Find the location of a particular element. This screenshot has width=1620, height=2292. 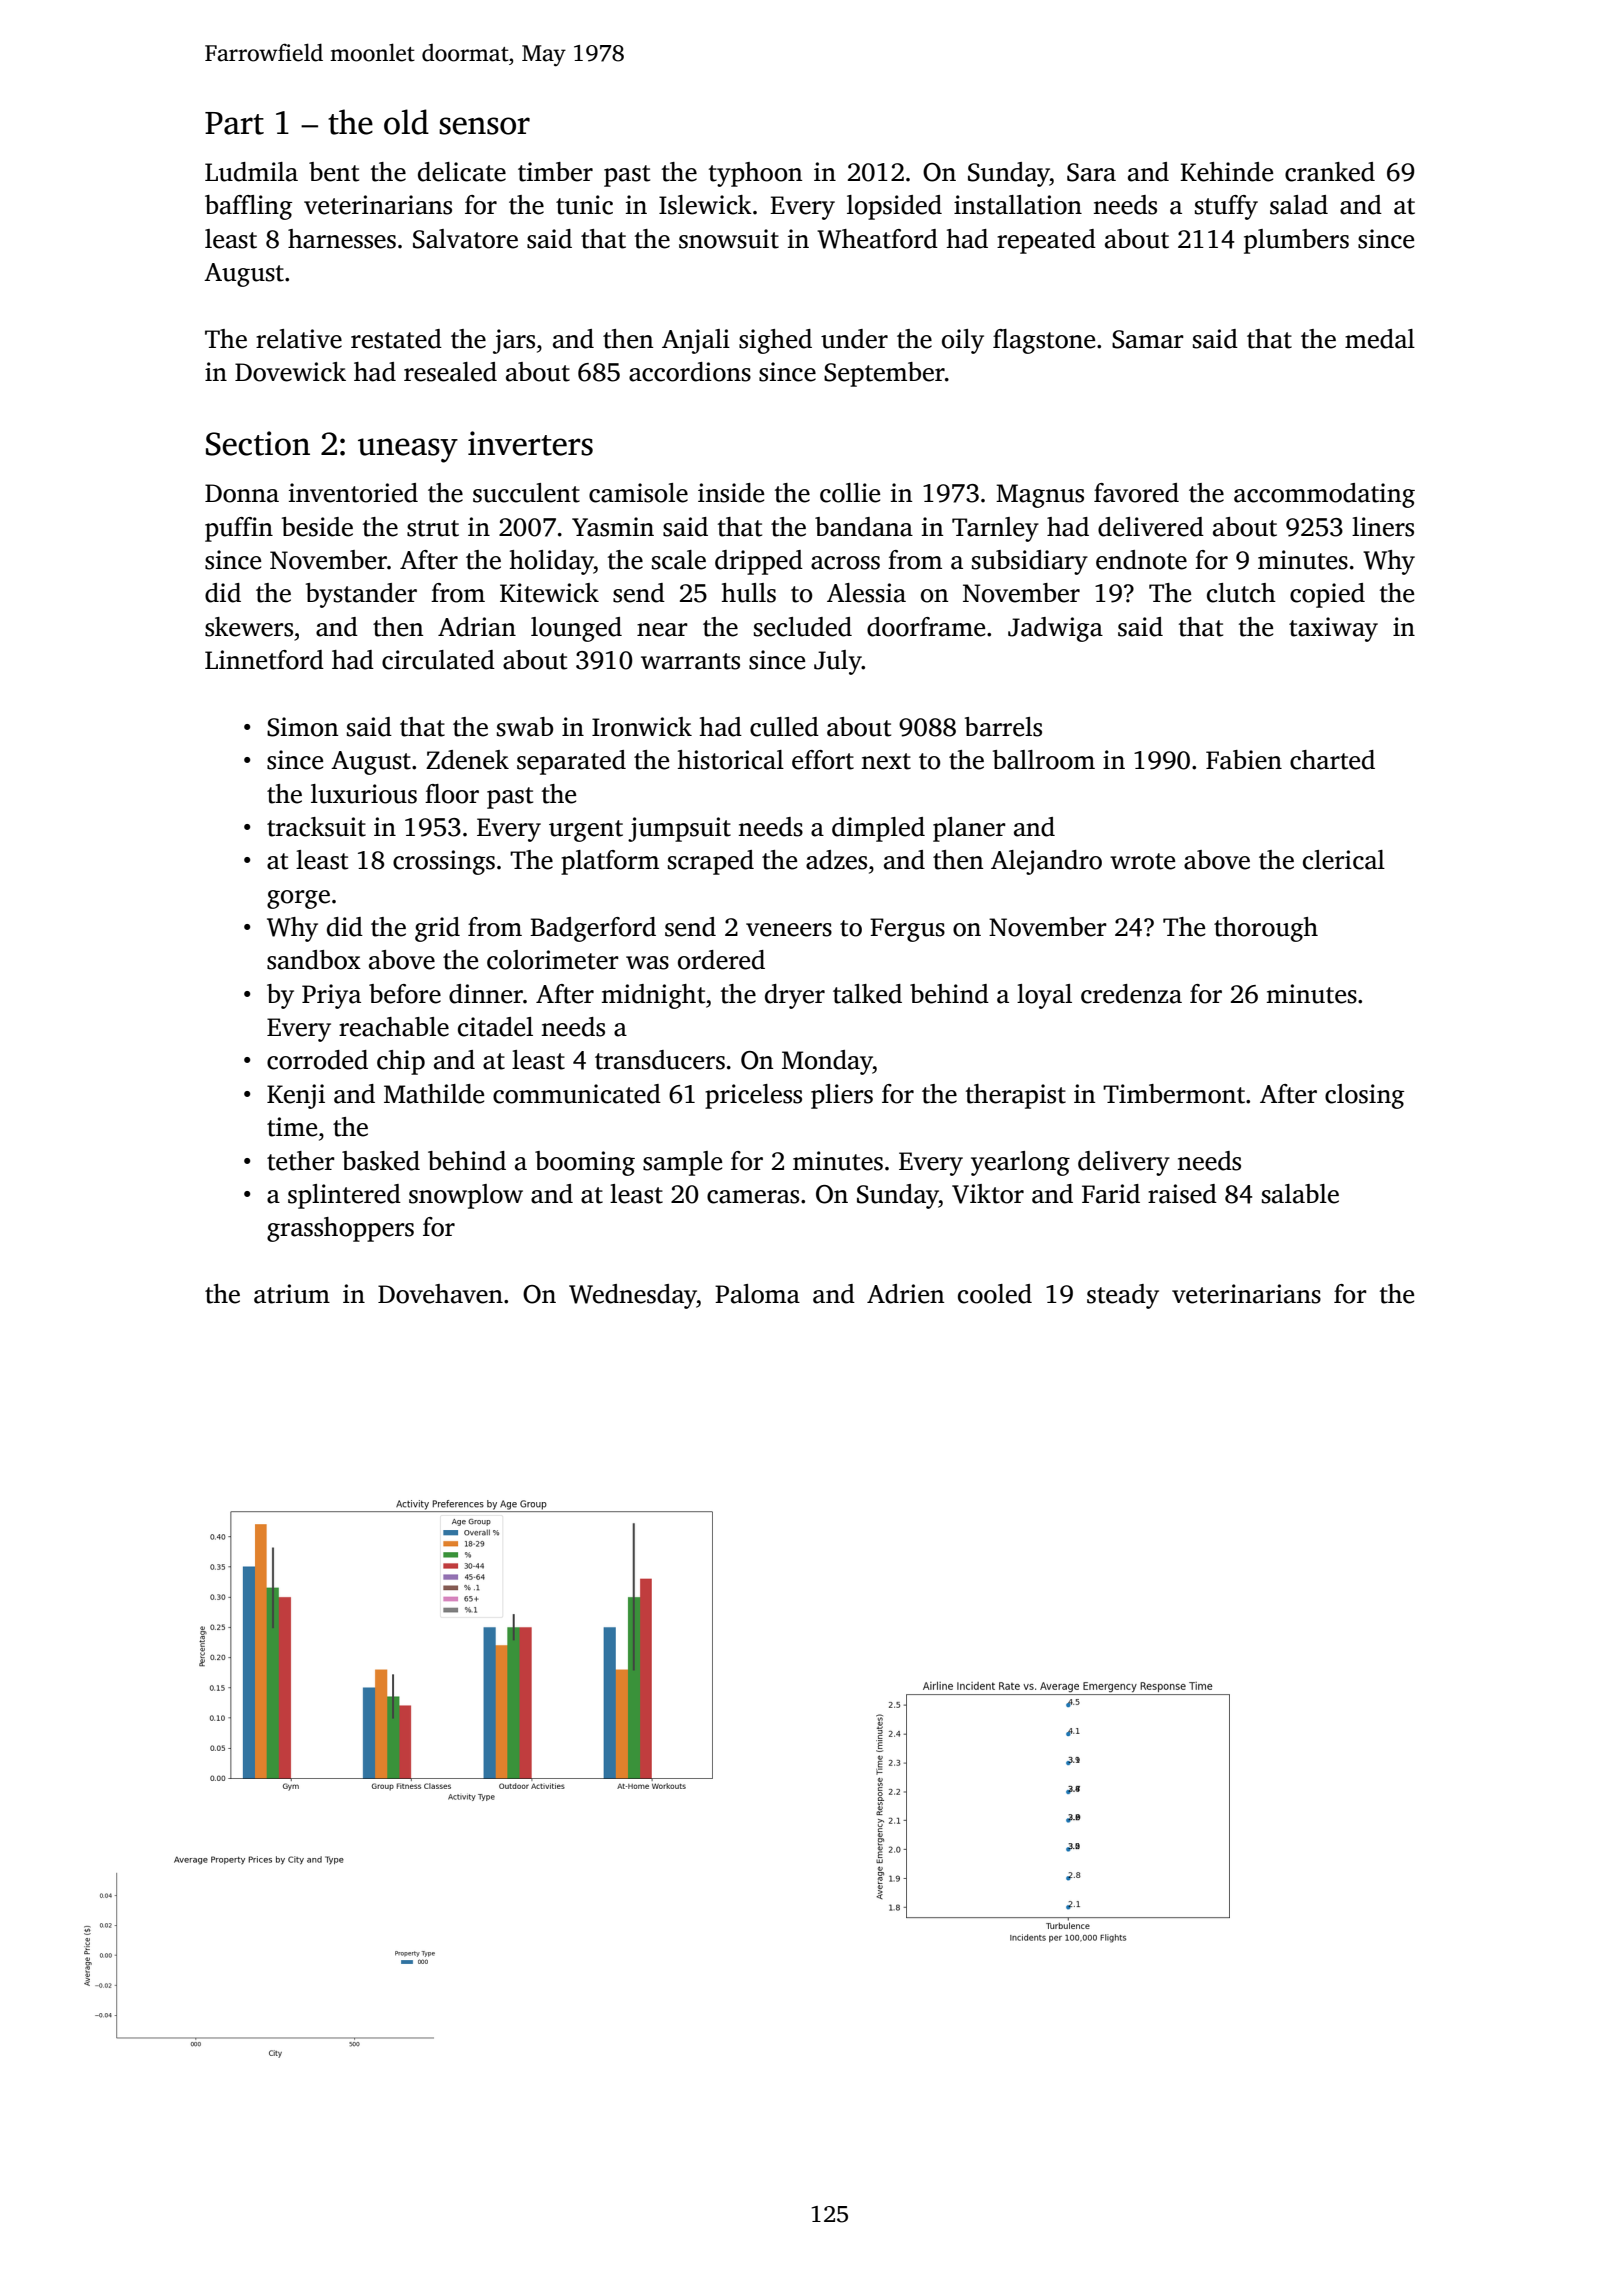

resealed is located at coordinates (450, 372).
